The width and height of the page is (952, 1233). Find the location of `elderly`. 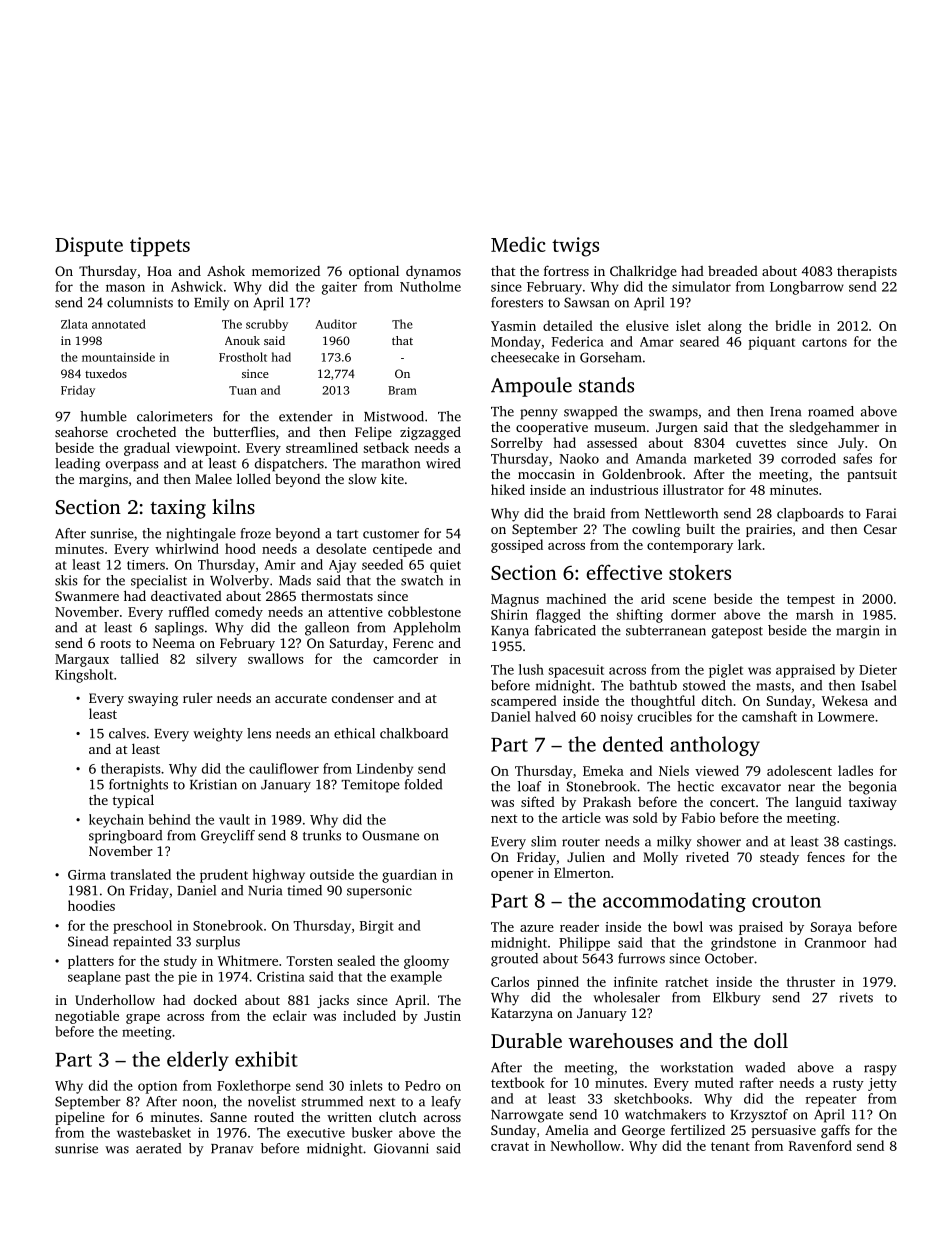

elderly is located at coordinates (198, 1061).
